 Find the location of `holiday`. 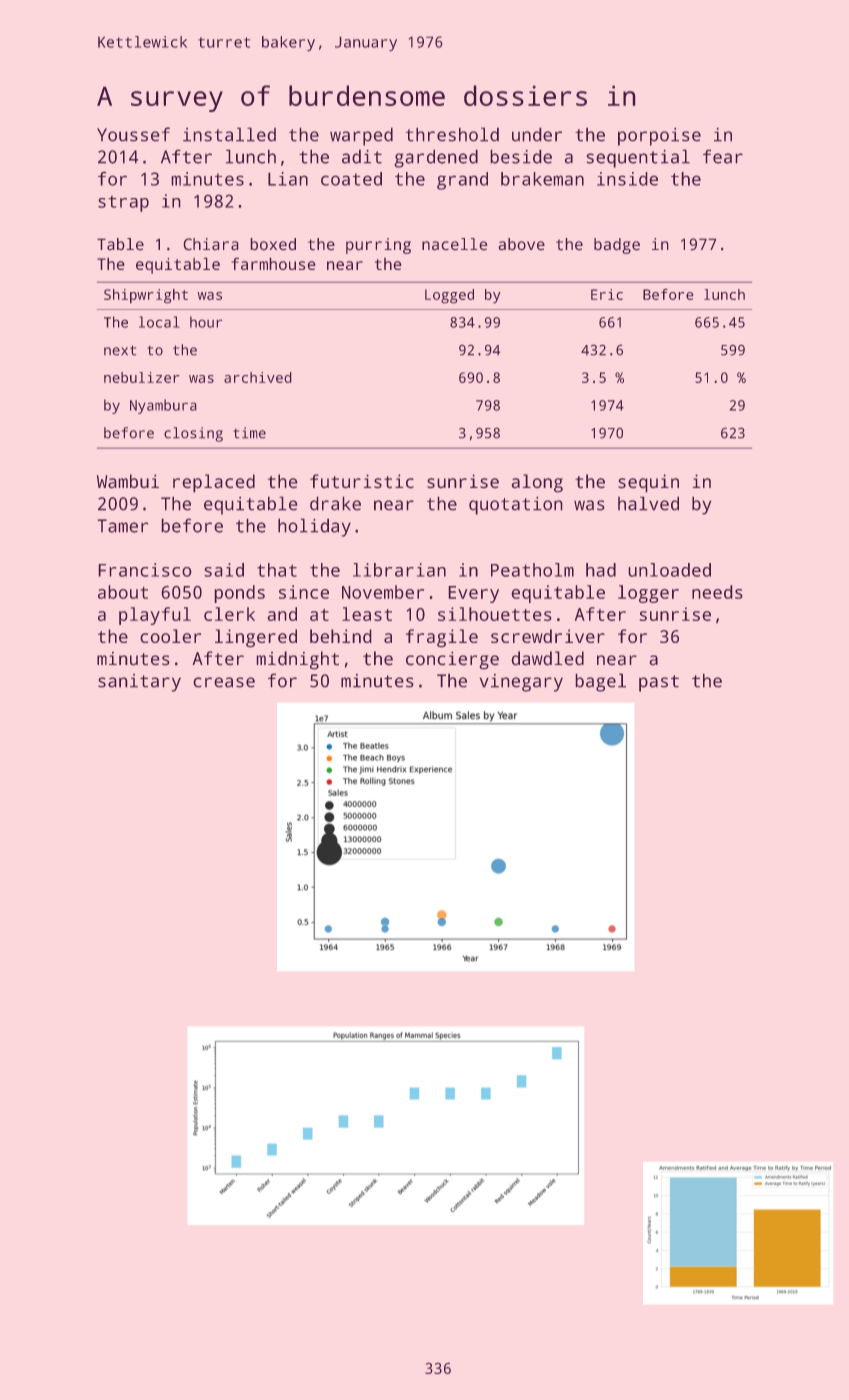

holiday is located at coordinates (314, 528).
